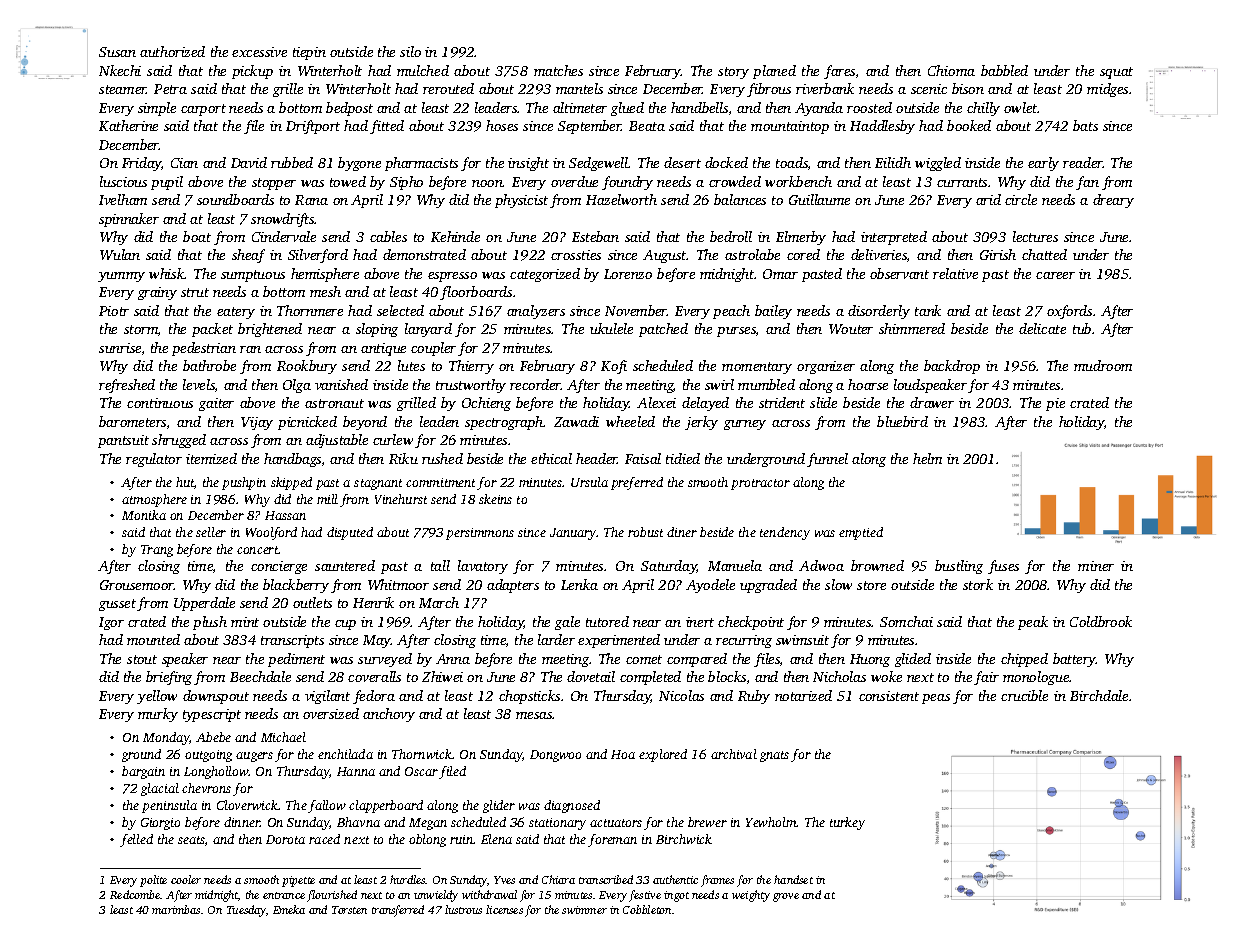 This page has height=952, width=1233. What do you see at coordinates (167, 273) in the page?
I see `whisk` at bounding box center [167, 273].
